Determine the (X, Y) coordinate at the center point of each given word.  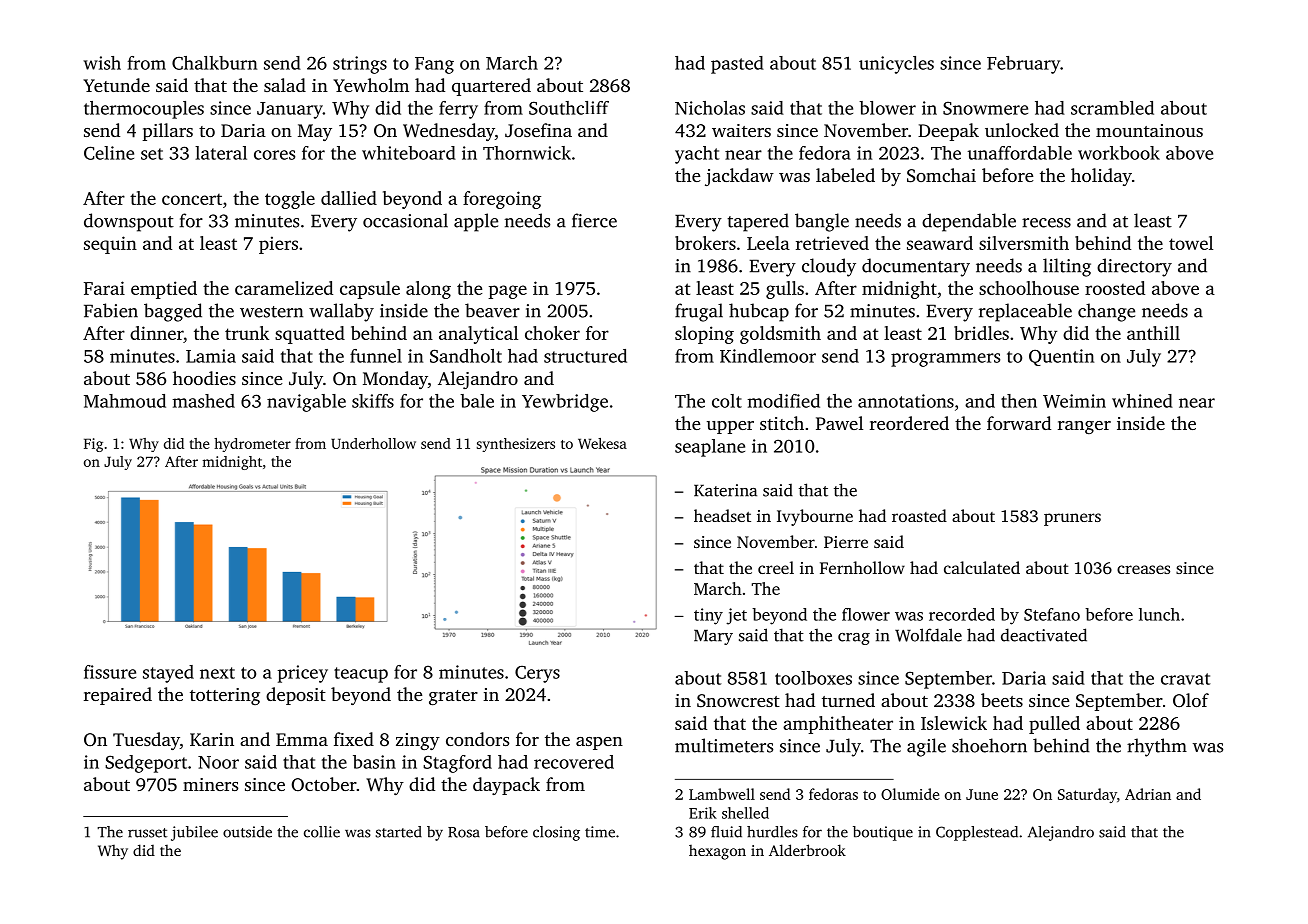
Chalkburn (214, 63)
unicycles (896, 65)
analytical (478, 335)
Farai (104, 288)
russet (147, 833)
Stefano (1052, 614)
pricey (303, 674)
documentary (916, 267)
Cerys (537, 674)
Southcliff (569, 108)
